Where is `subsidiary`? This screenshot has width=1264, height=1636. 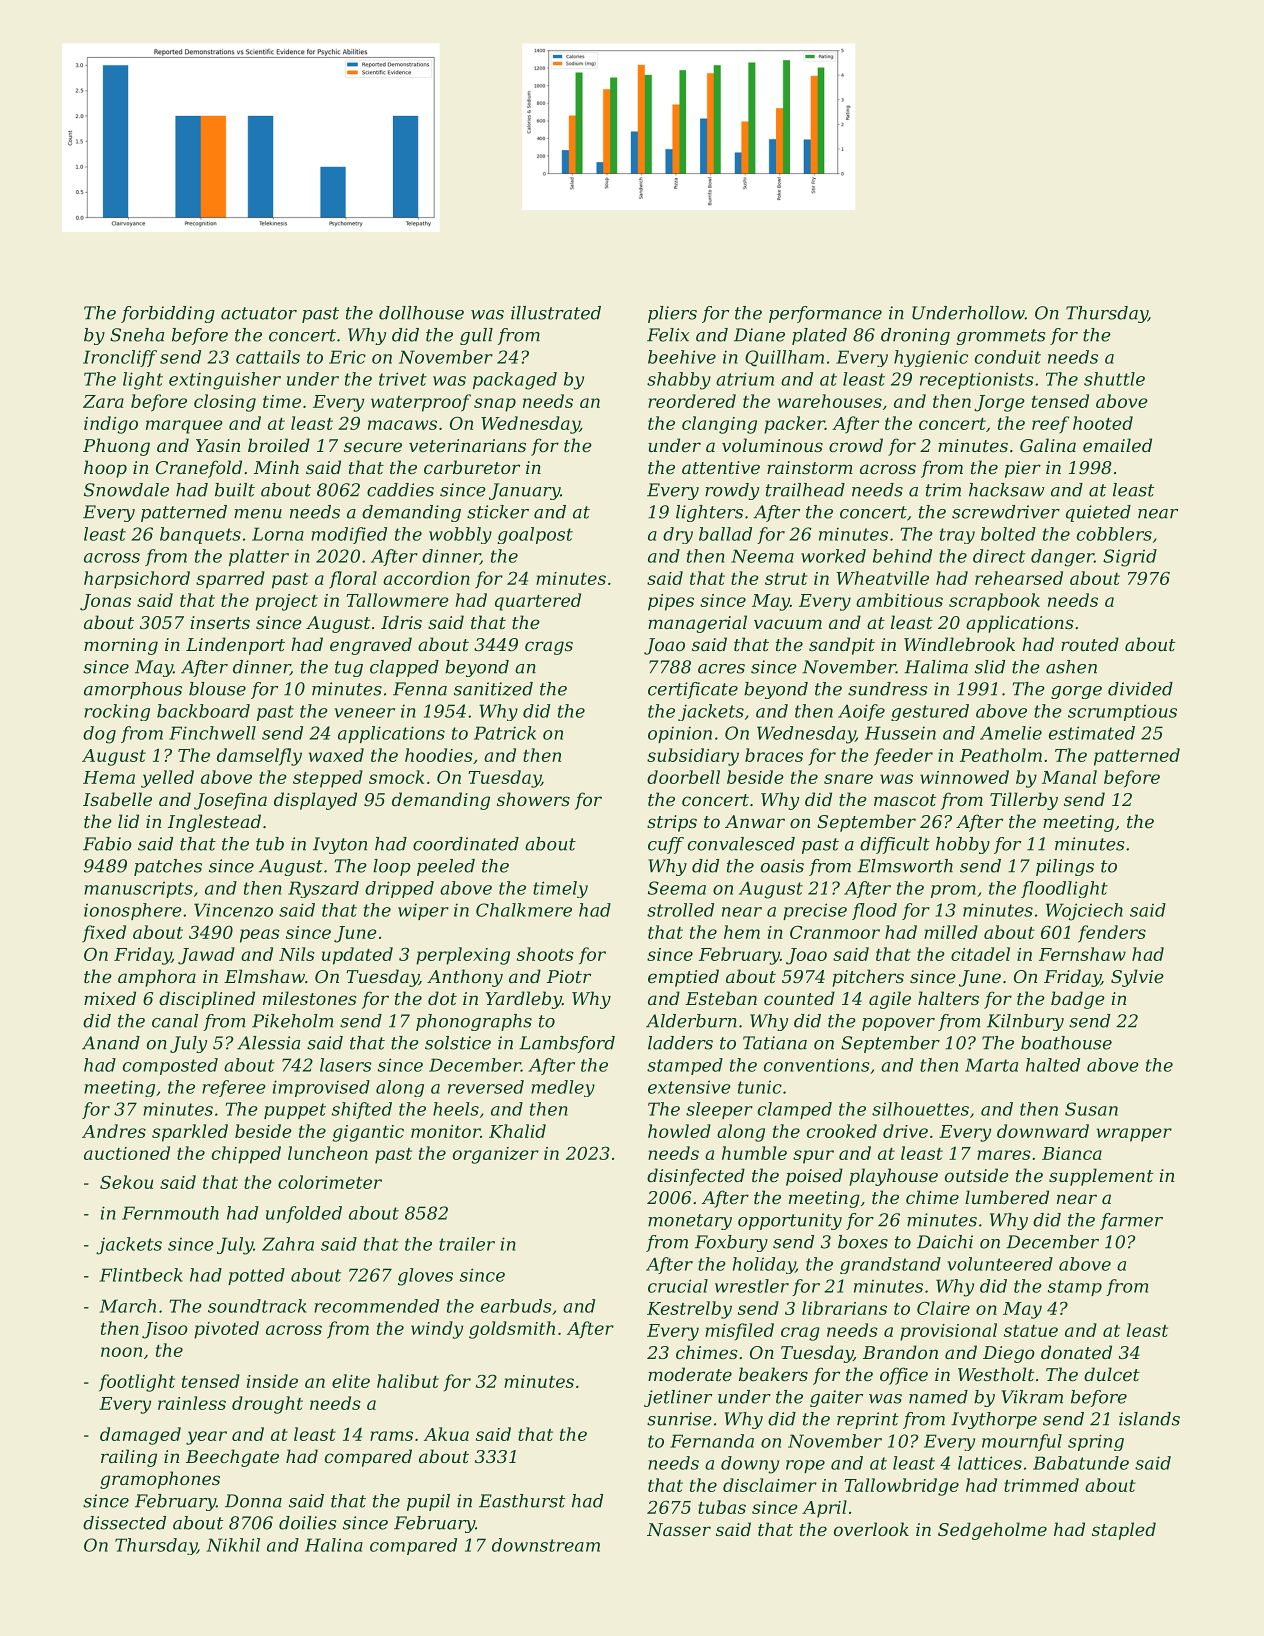
subsidiary is located at coordinates (693, 757).
